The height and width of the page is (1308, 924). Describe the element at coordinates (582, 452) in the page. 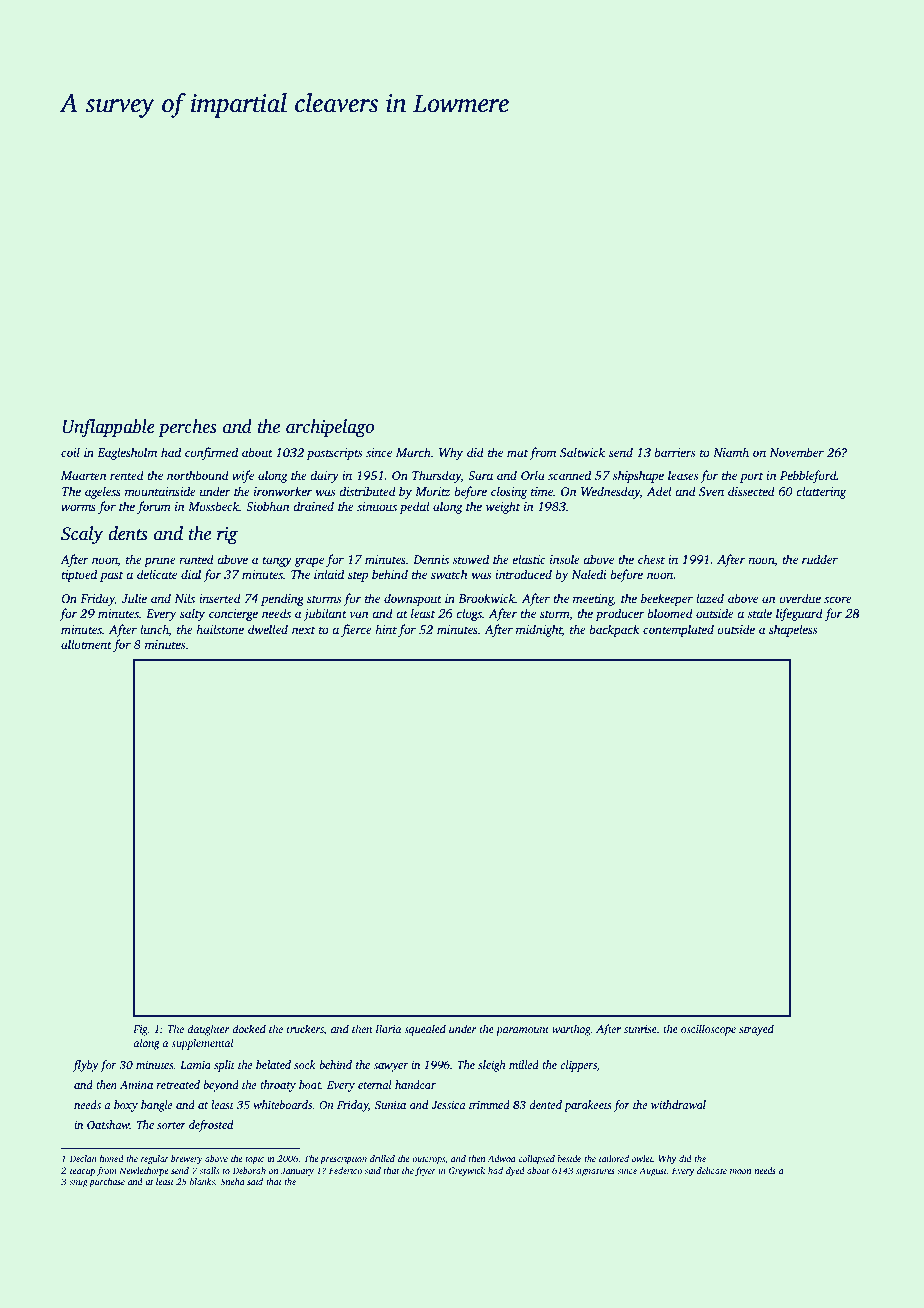

I see `Saltwick` at that location.
